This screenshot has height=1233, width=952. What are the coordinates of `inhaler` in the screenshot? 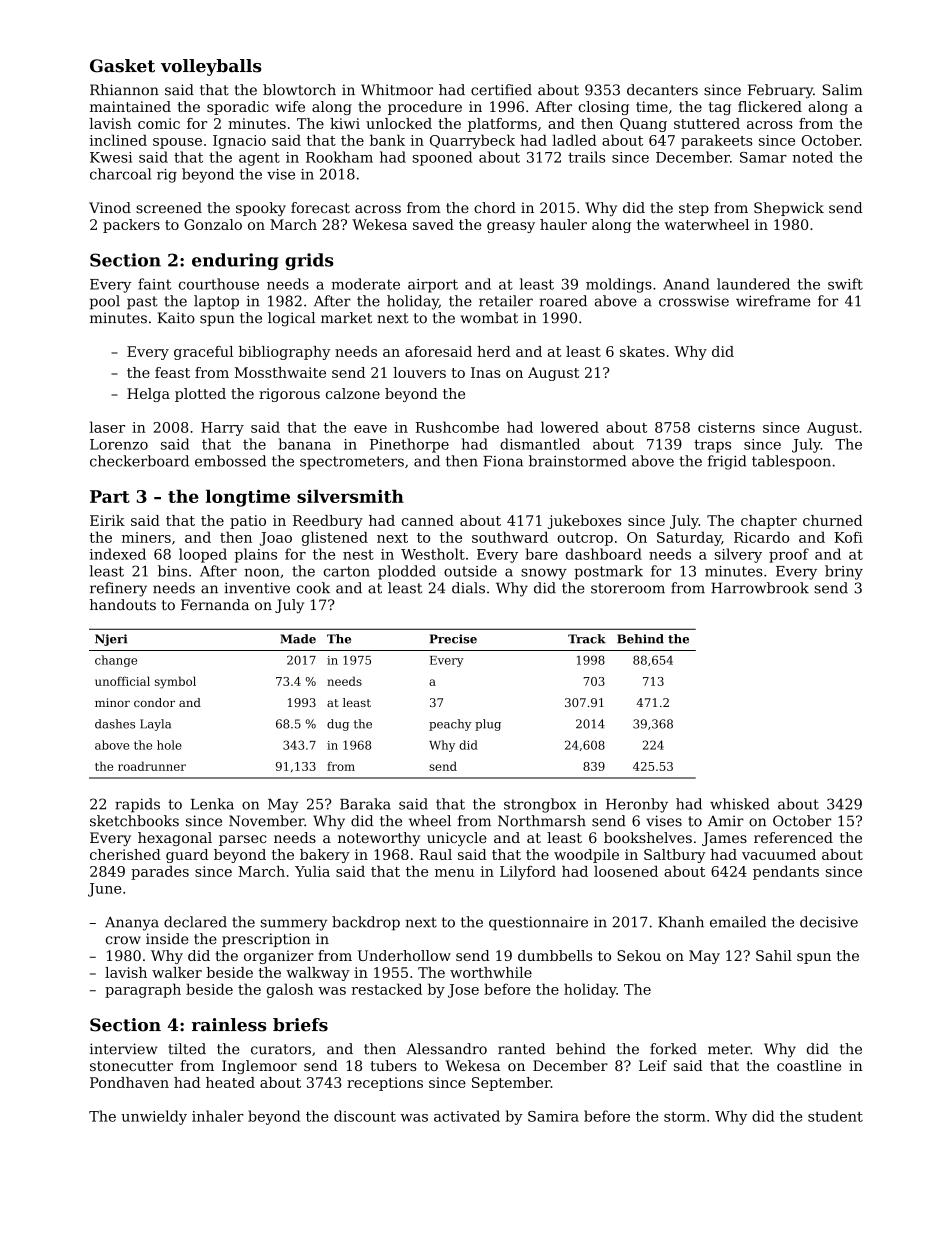 It's located at (218, 1116).
